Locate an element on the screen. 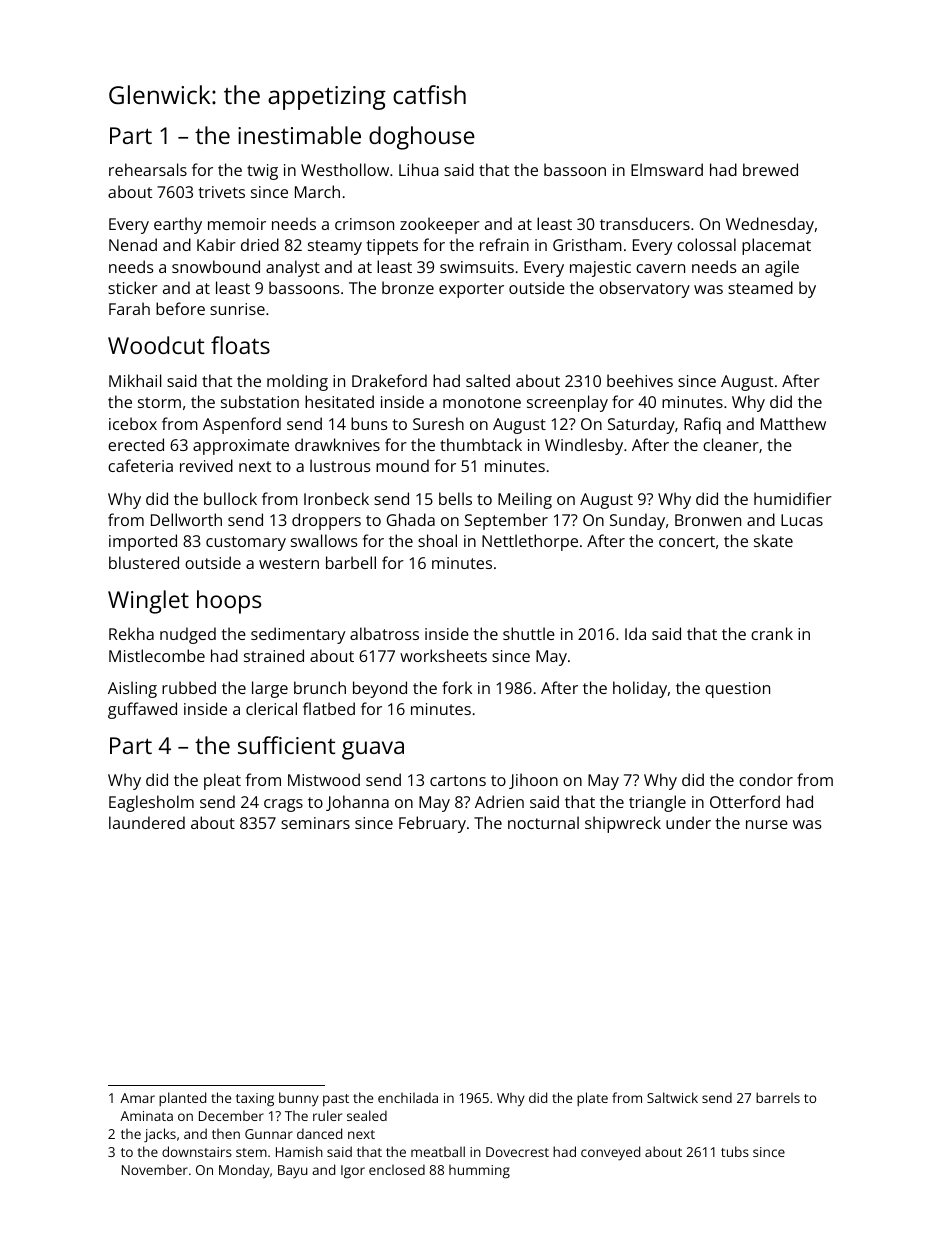 The image size is (952, 1233). plate is located at coordinates (592, 1099).
